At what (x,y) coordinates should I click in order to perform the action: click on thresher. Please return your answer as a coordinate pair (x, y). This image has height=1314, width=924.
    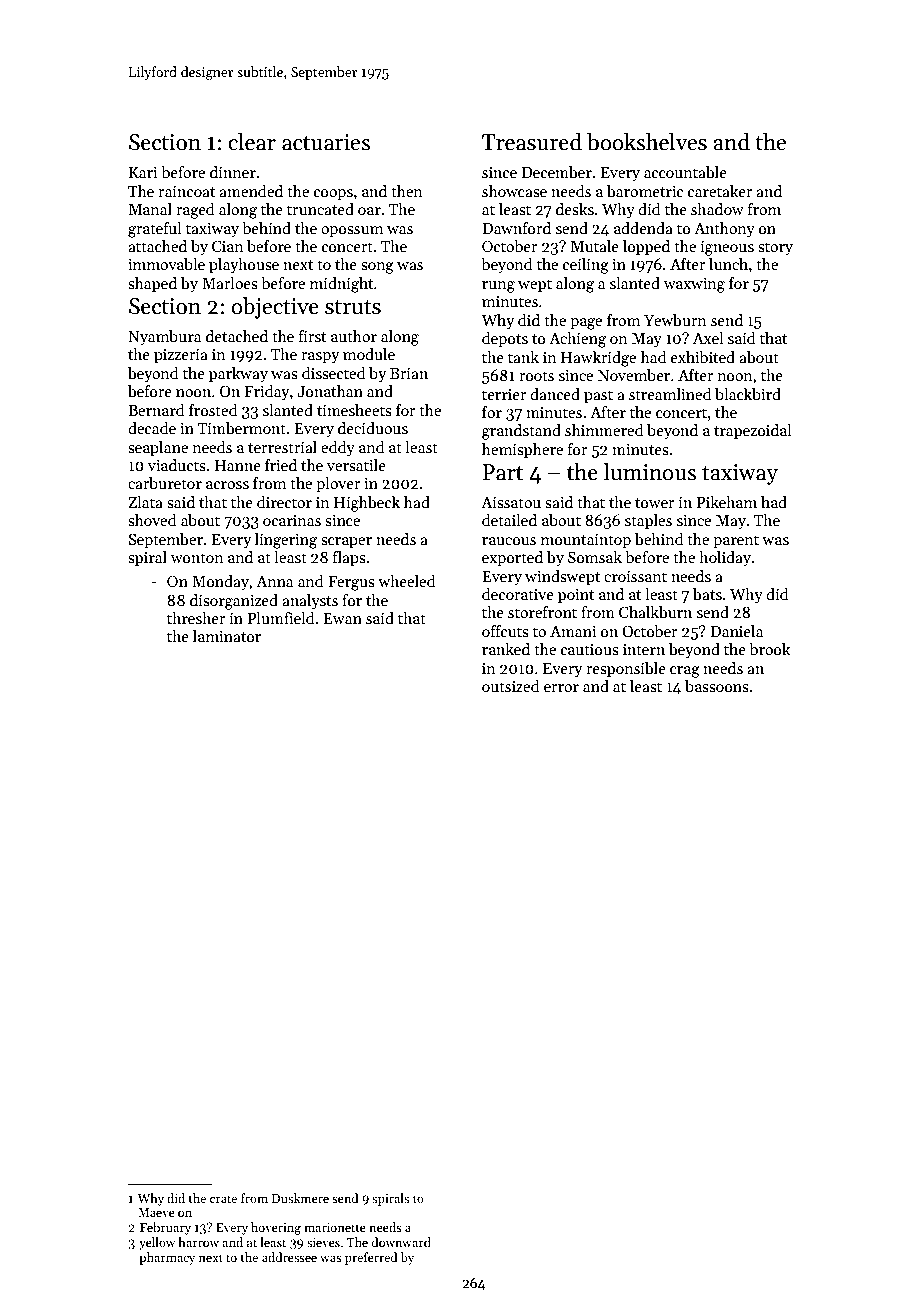
    Looking at the image, I should click on (196, 618).
